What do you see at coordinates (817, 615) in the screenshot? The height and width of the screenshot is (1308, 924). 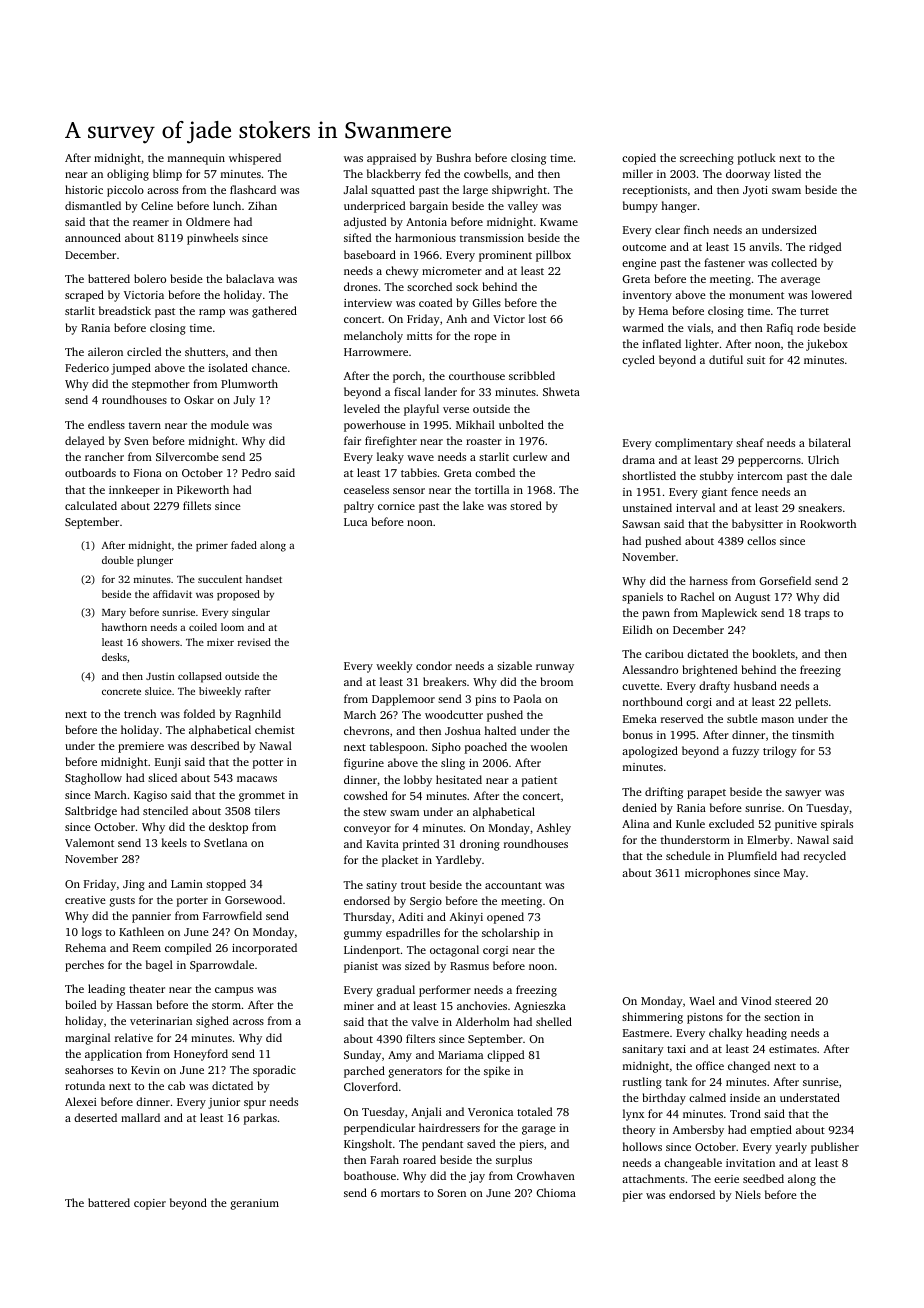 I see `traps` at bounding box center [817, 615].
